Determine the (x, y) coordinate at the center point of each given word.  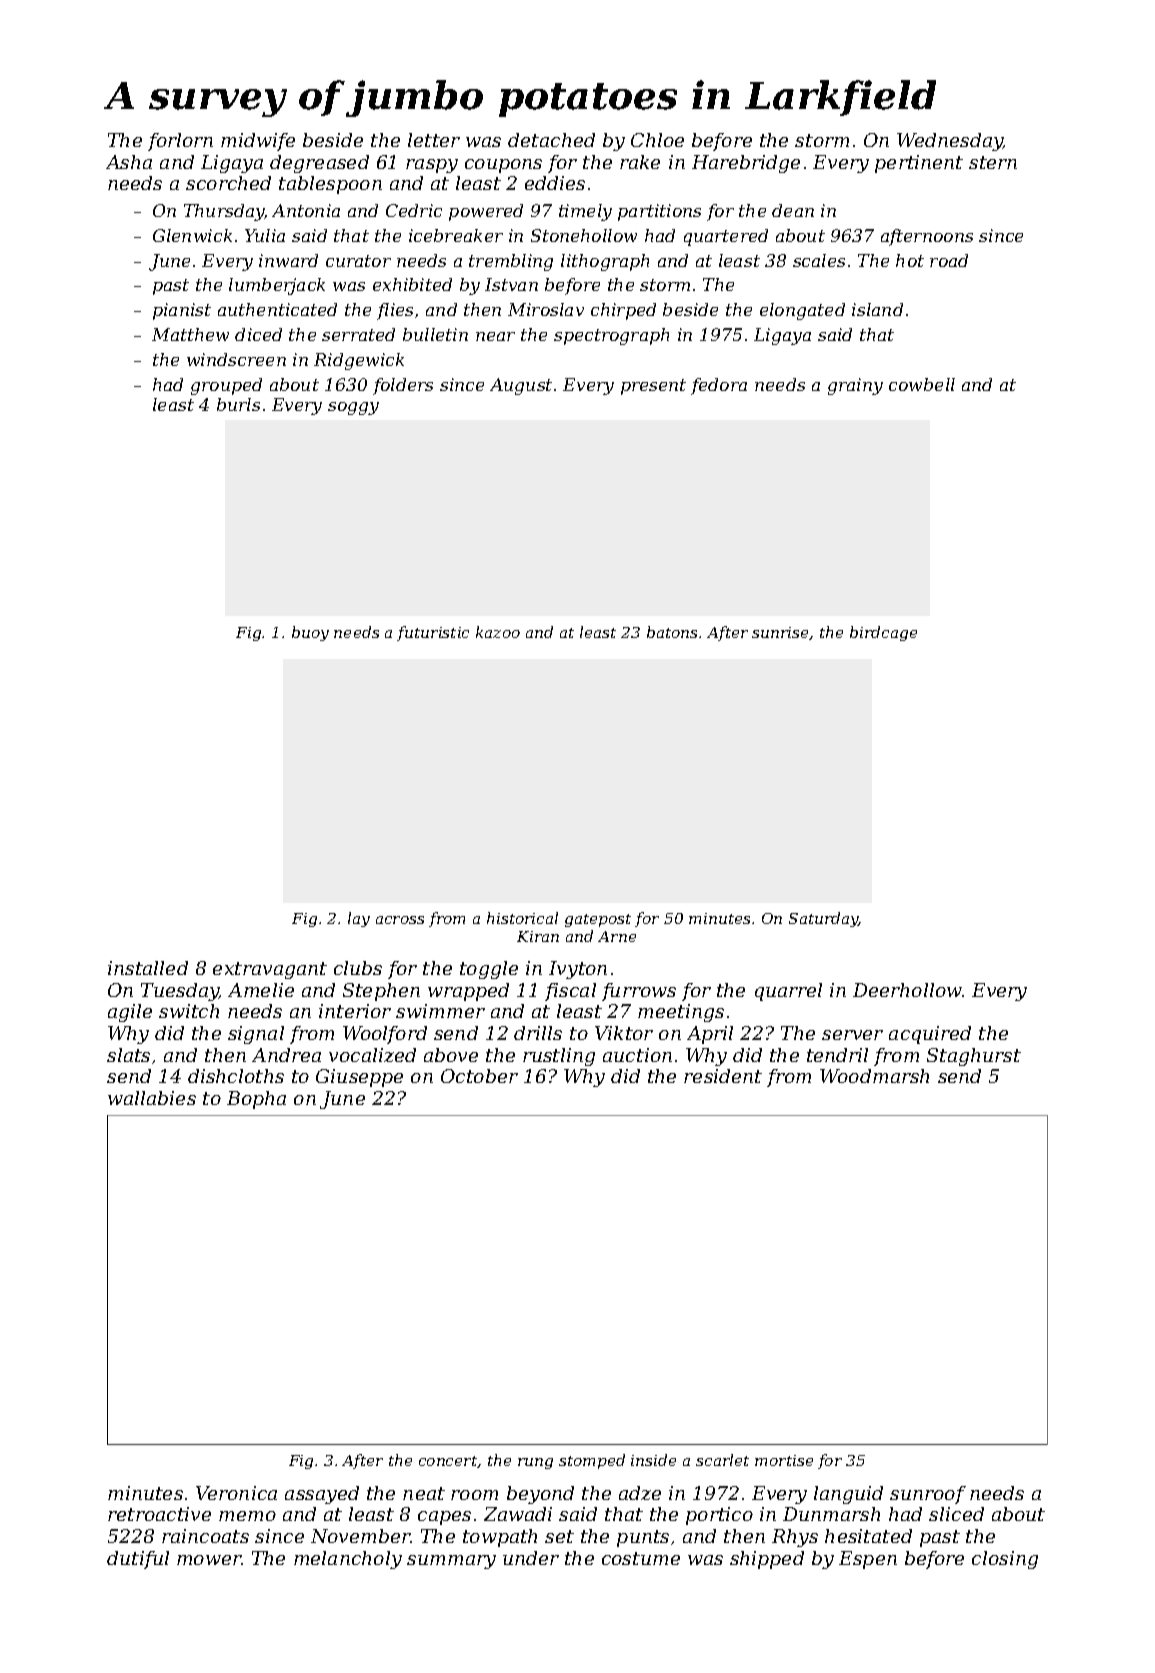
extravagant (270, 970)
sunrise (781, 633)
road (949, 260)
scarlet (722, 1460)
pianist (182, 311)
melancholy (348, 1560)
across (400, 920)
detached (551, 140)
